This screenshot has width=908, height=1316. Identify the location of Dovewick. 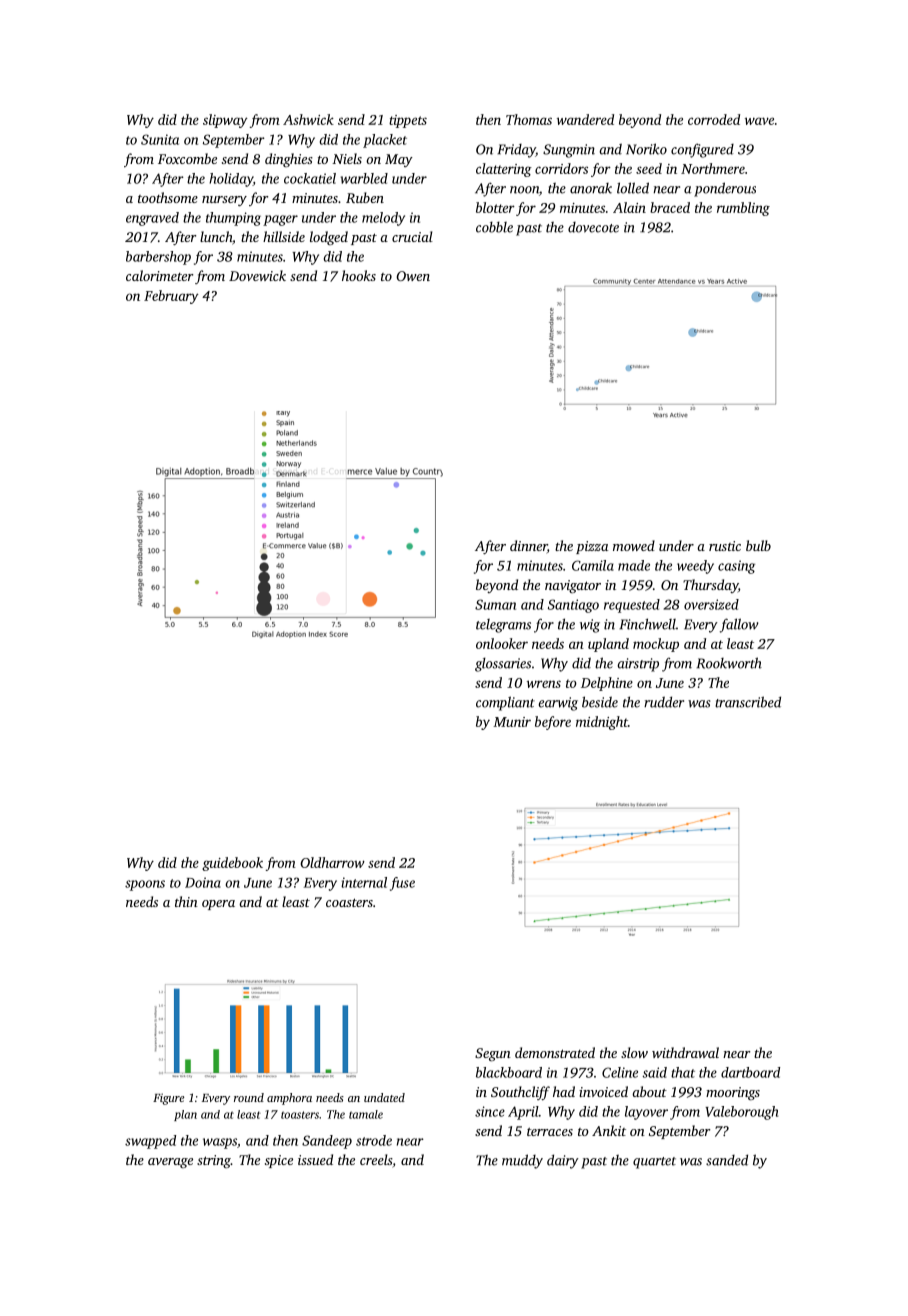
(257, 275).
